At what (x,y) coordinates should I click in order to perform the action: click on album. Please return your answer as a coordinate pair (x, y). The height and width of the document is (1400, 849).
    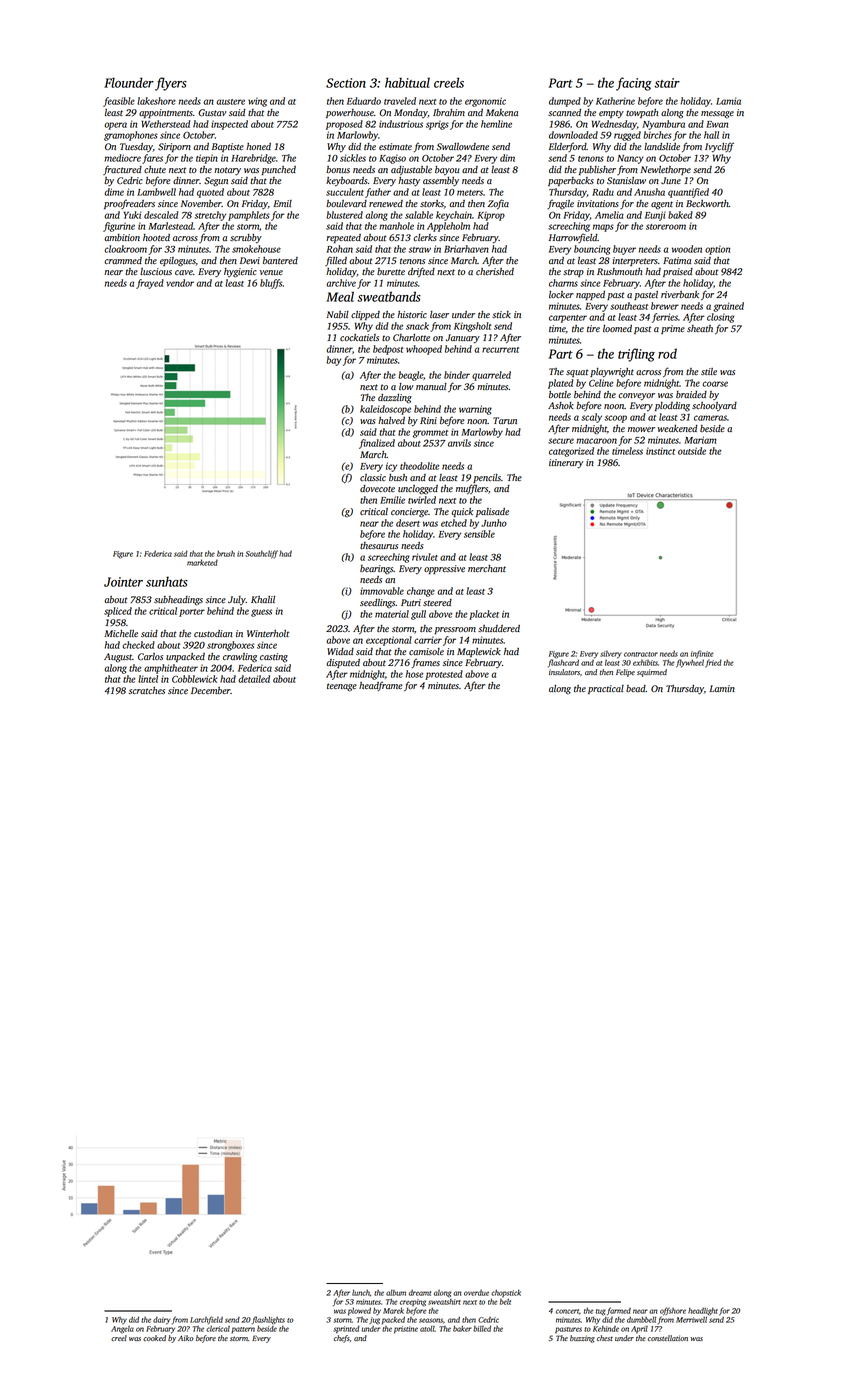
    Looking at the image, I should click on (396, 1293).
